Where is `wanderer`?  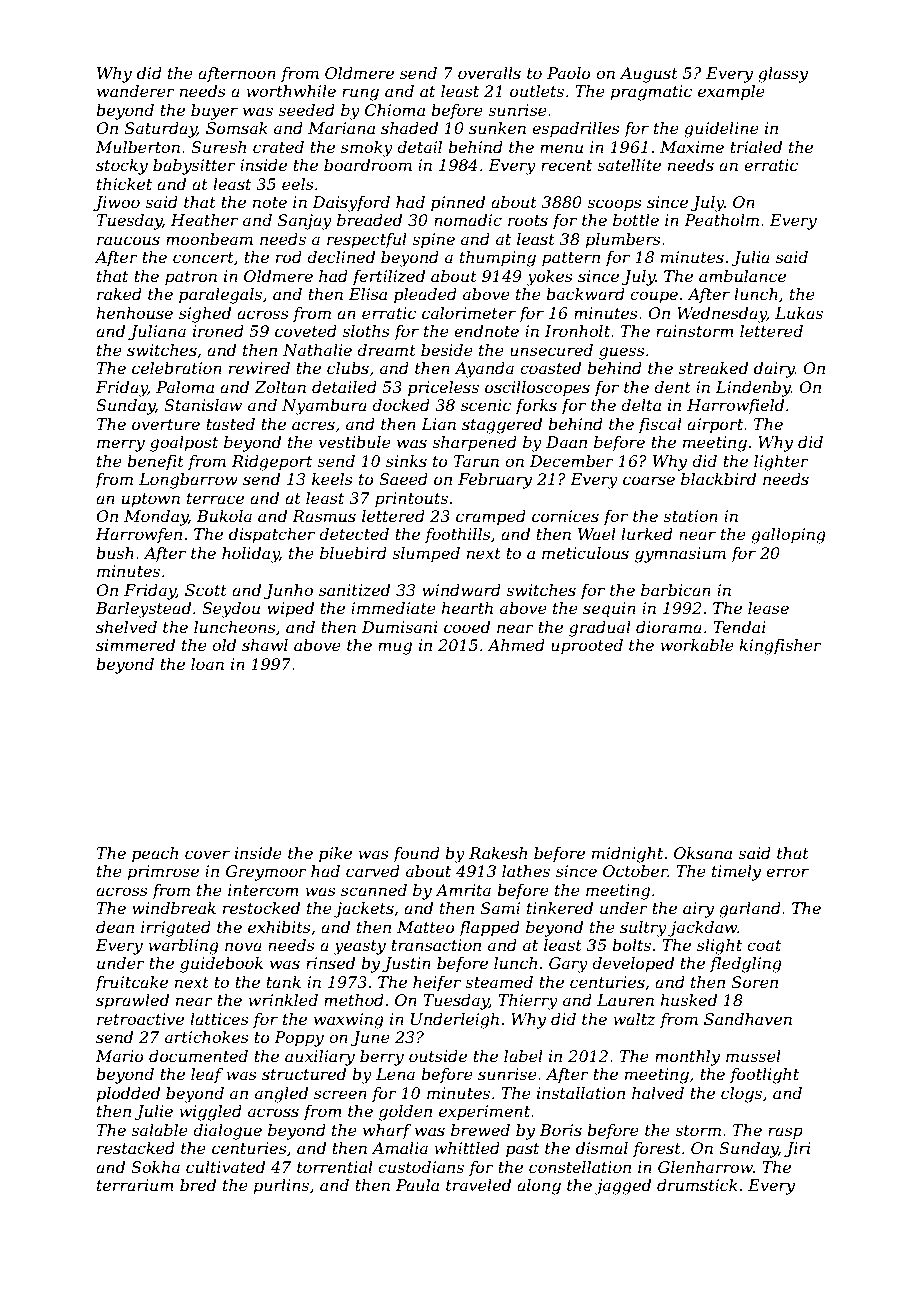 wanderer is located at coordinates (136, 91).
